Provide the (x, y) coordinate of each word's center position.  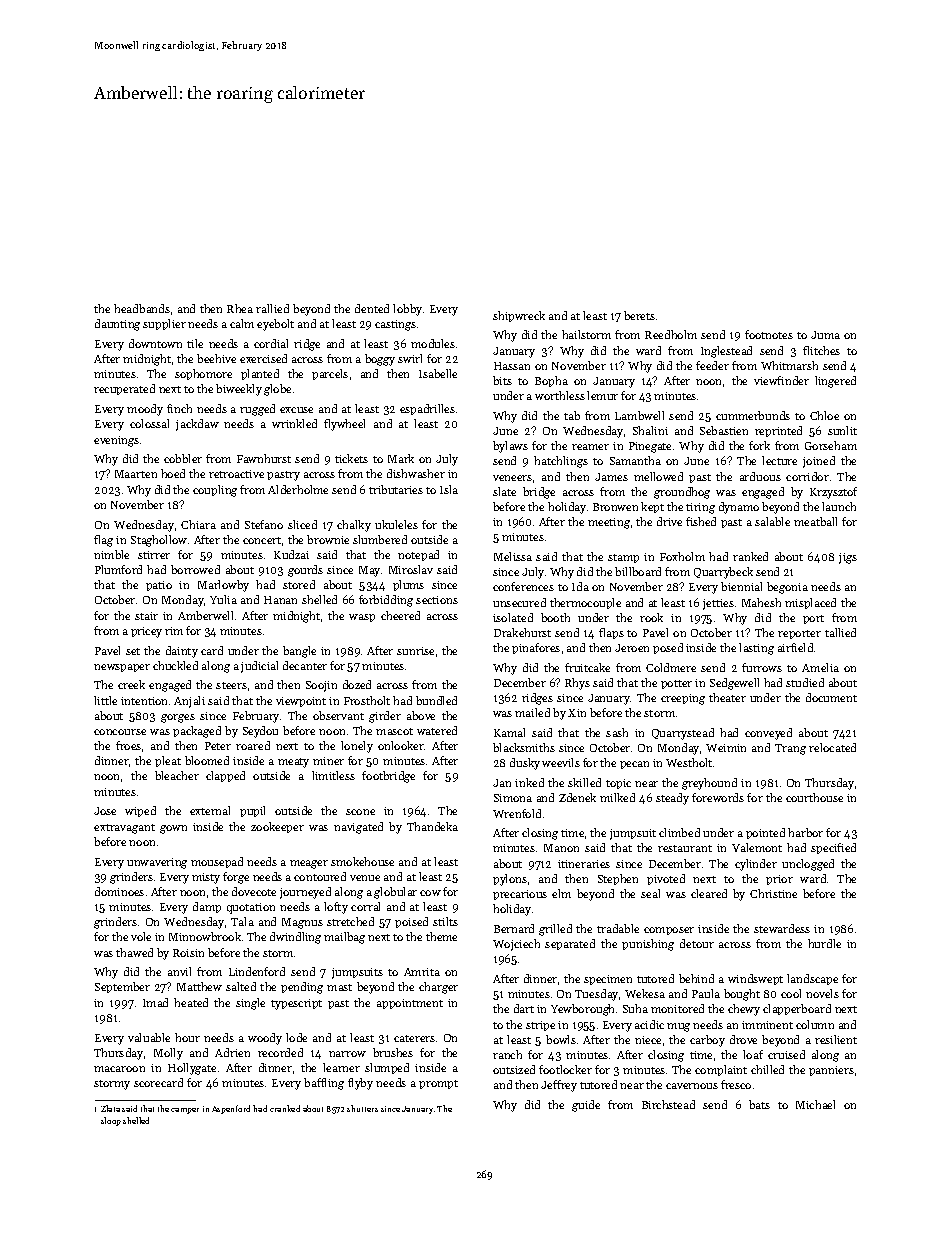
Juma (825, 335)
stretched (350, 921)
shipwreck (519, 316)
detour (697, 943)
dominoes (119, 891)
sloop (111, 1121)
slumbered (380, 539)
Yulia (223, 599)
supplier (164, 324)
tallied (840, 632)
